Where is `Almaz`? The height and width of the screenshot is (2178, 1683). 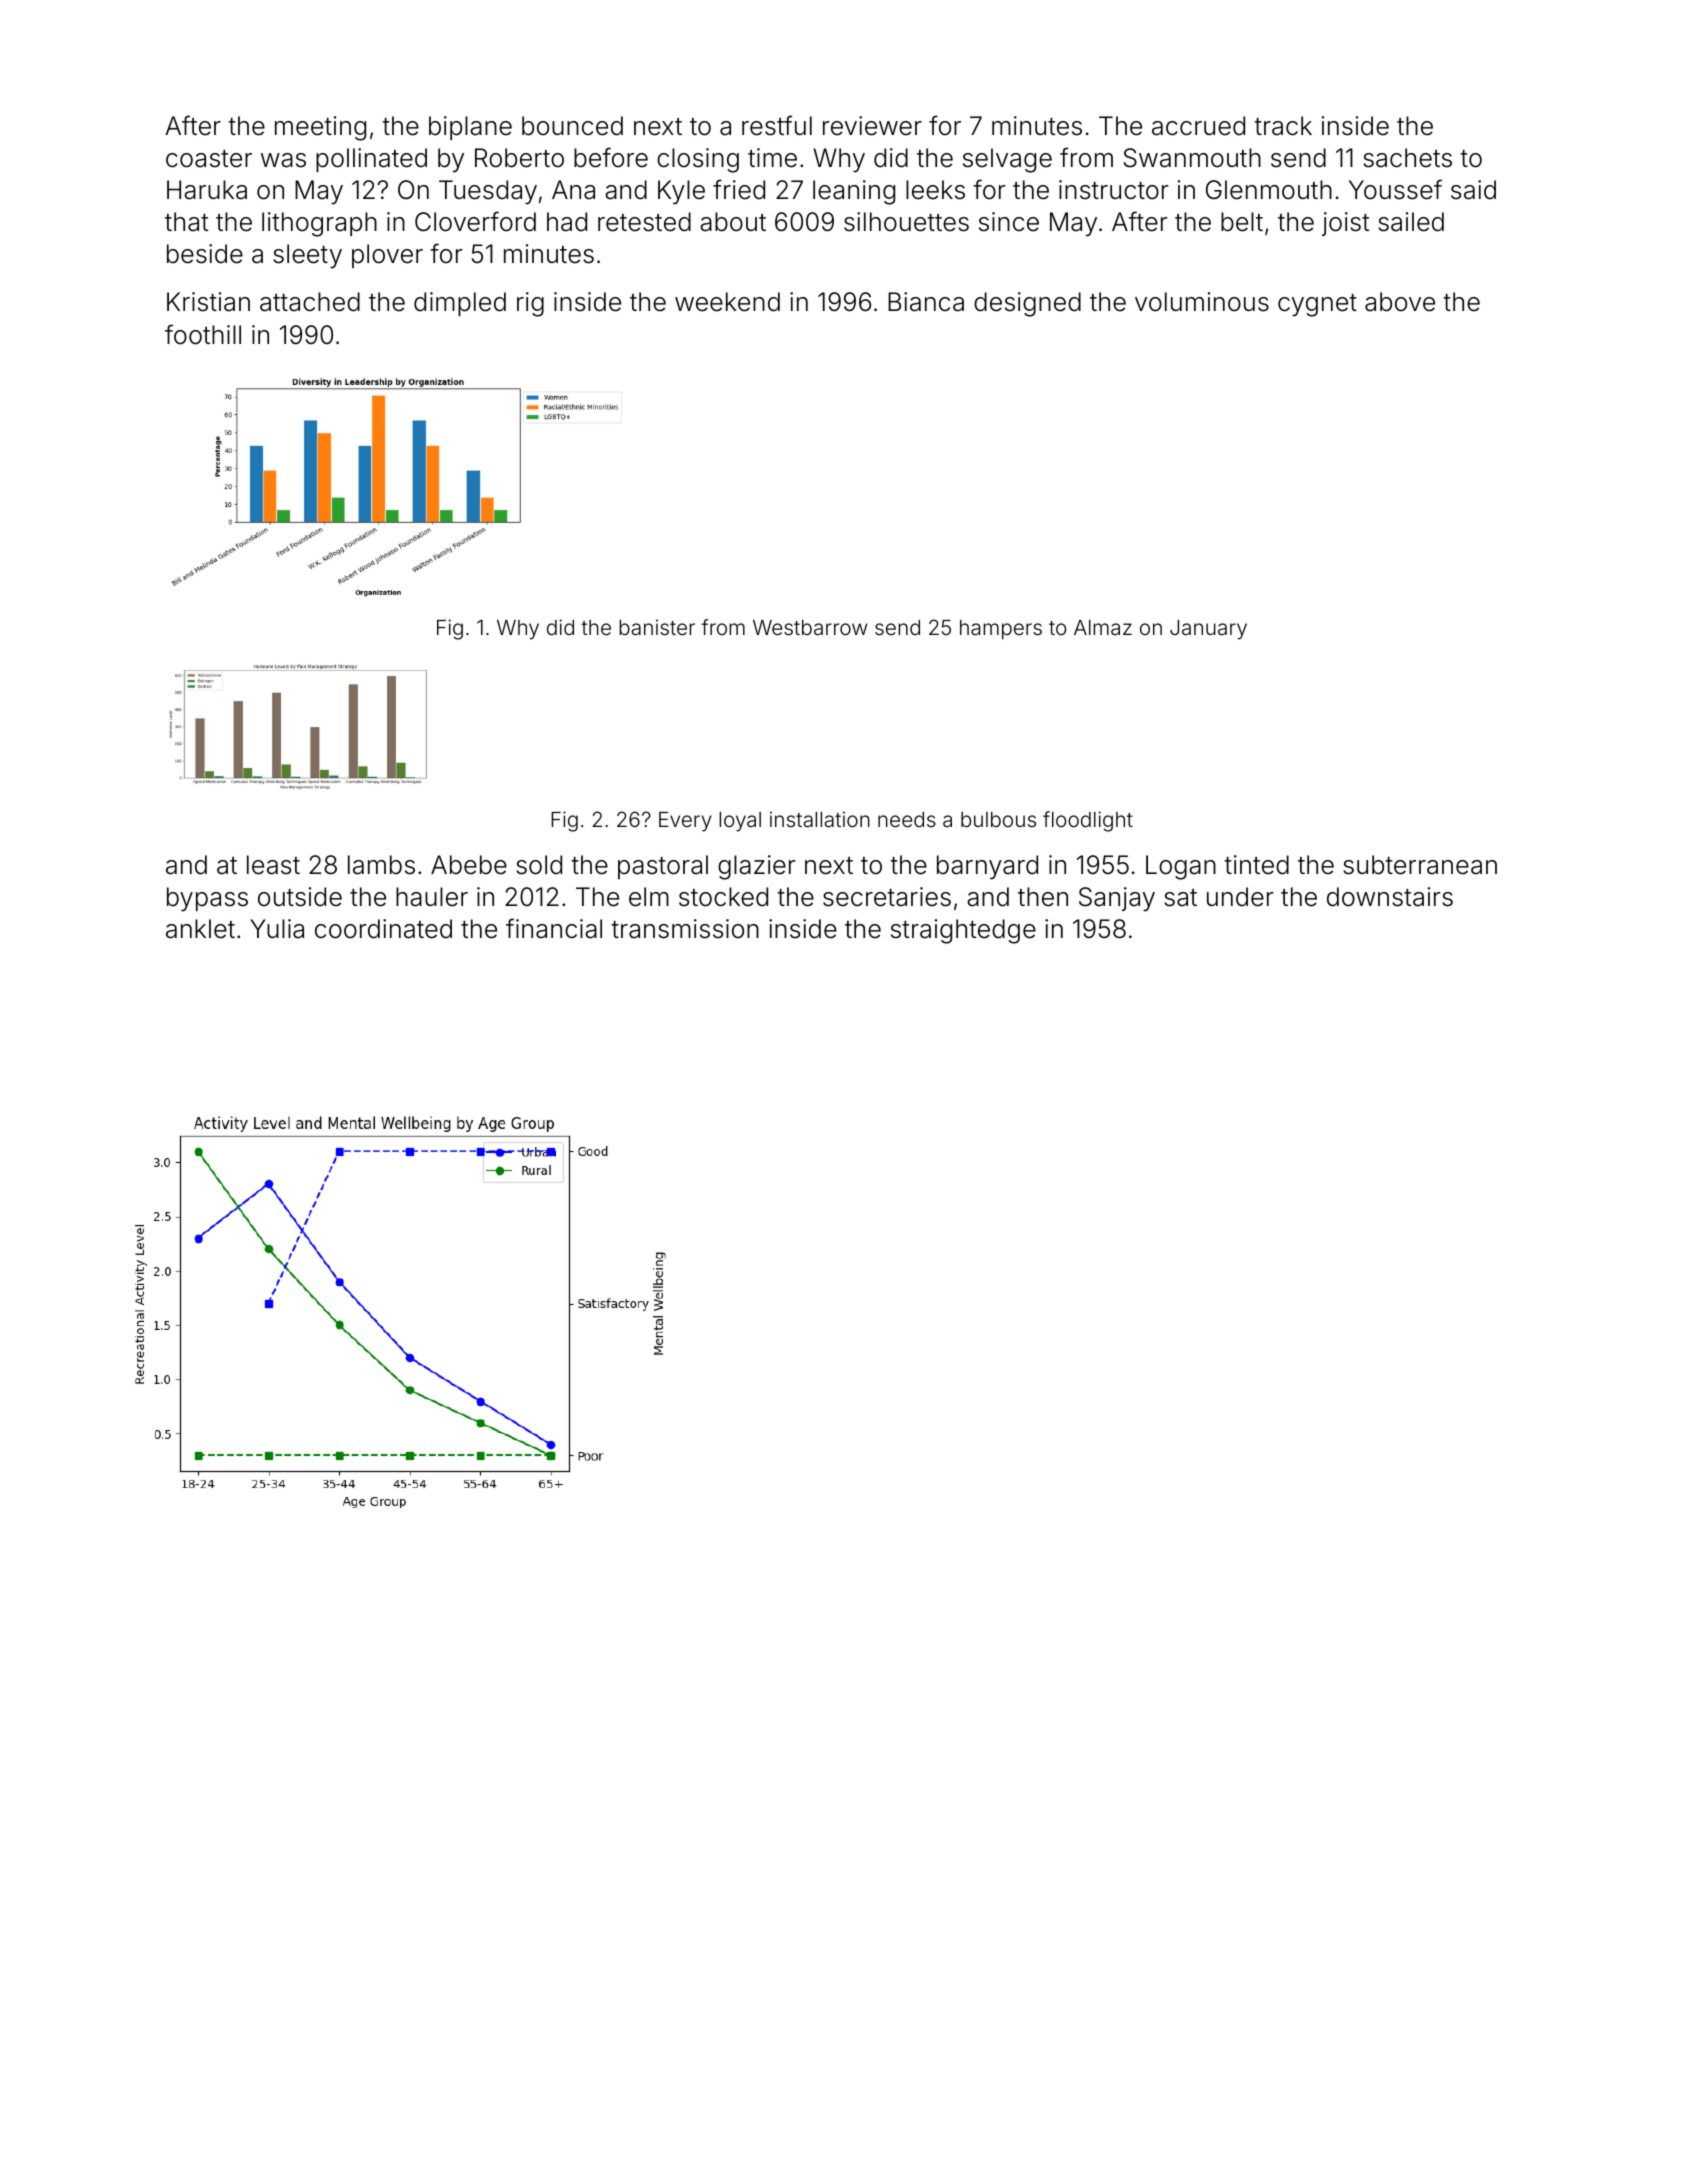
Almaz is located at coordinates (1103, 627).
